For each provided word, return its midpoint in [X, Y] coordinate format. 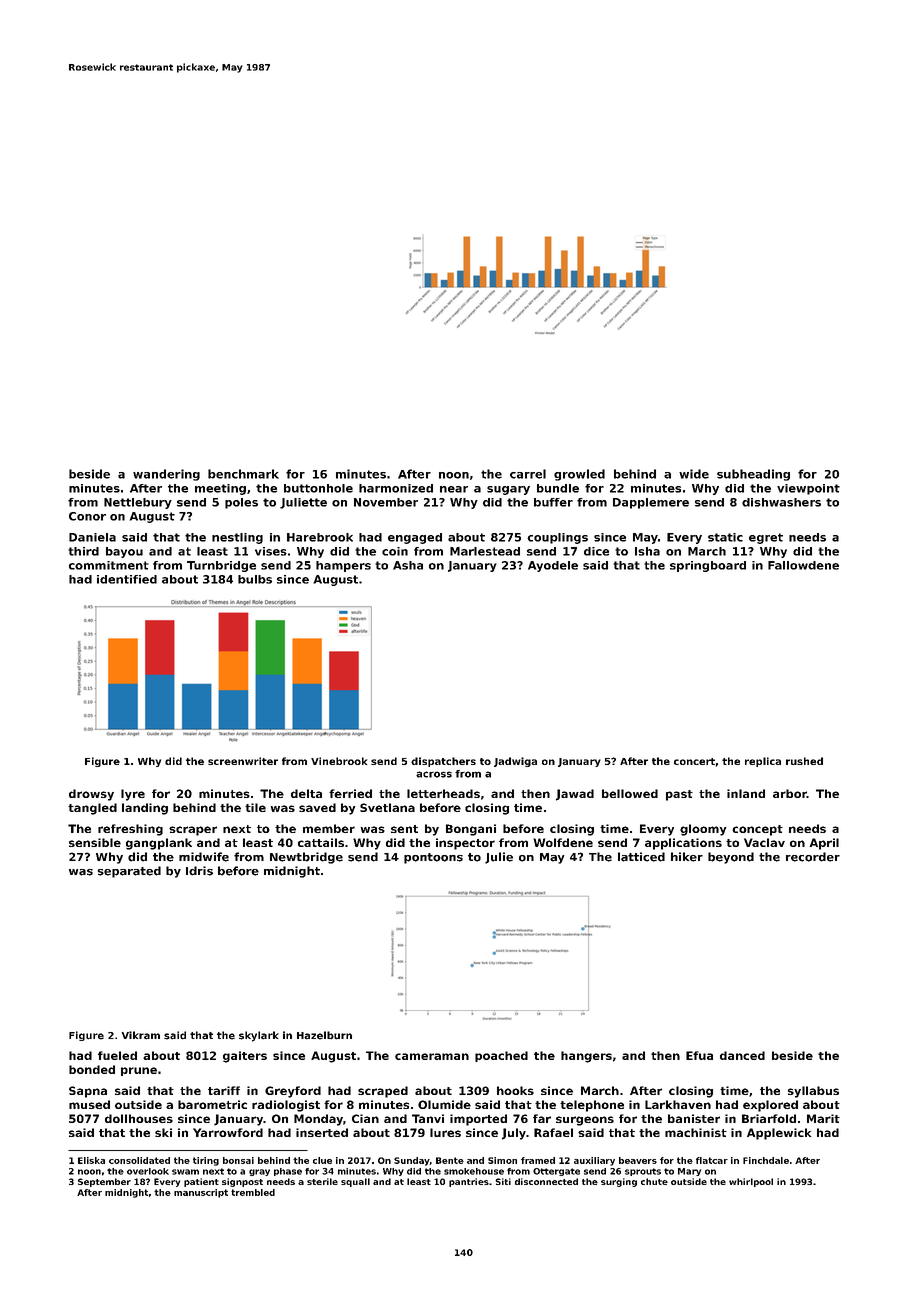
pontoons [433, 858]
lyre [133, 795]
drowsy [91, 795]
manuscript [201, 1193]
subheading [753, 475]
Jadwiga [515, 762]
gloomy [703, 830]
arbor [790, 793]
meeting [220, 489]
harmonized [396, 488]
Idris [199, 871]
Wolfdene [563, 842]
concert [694, 761]
